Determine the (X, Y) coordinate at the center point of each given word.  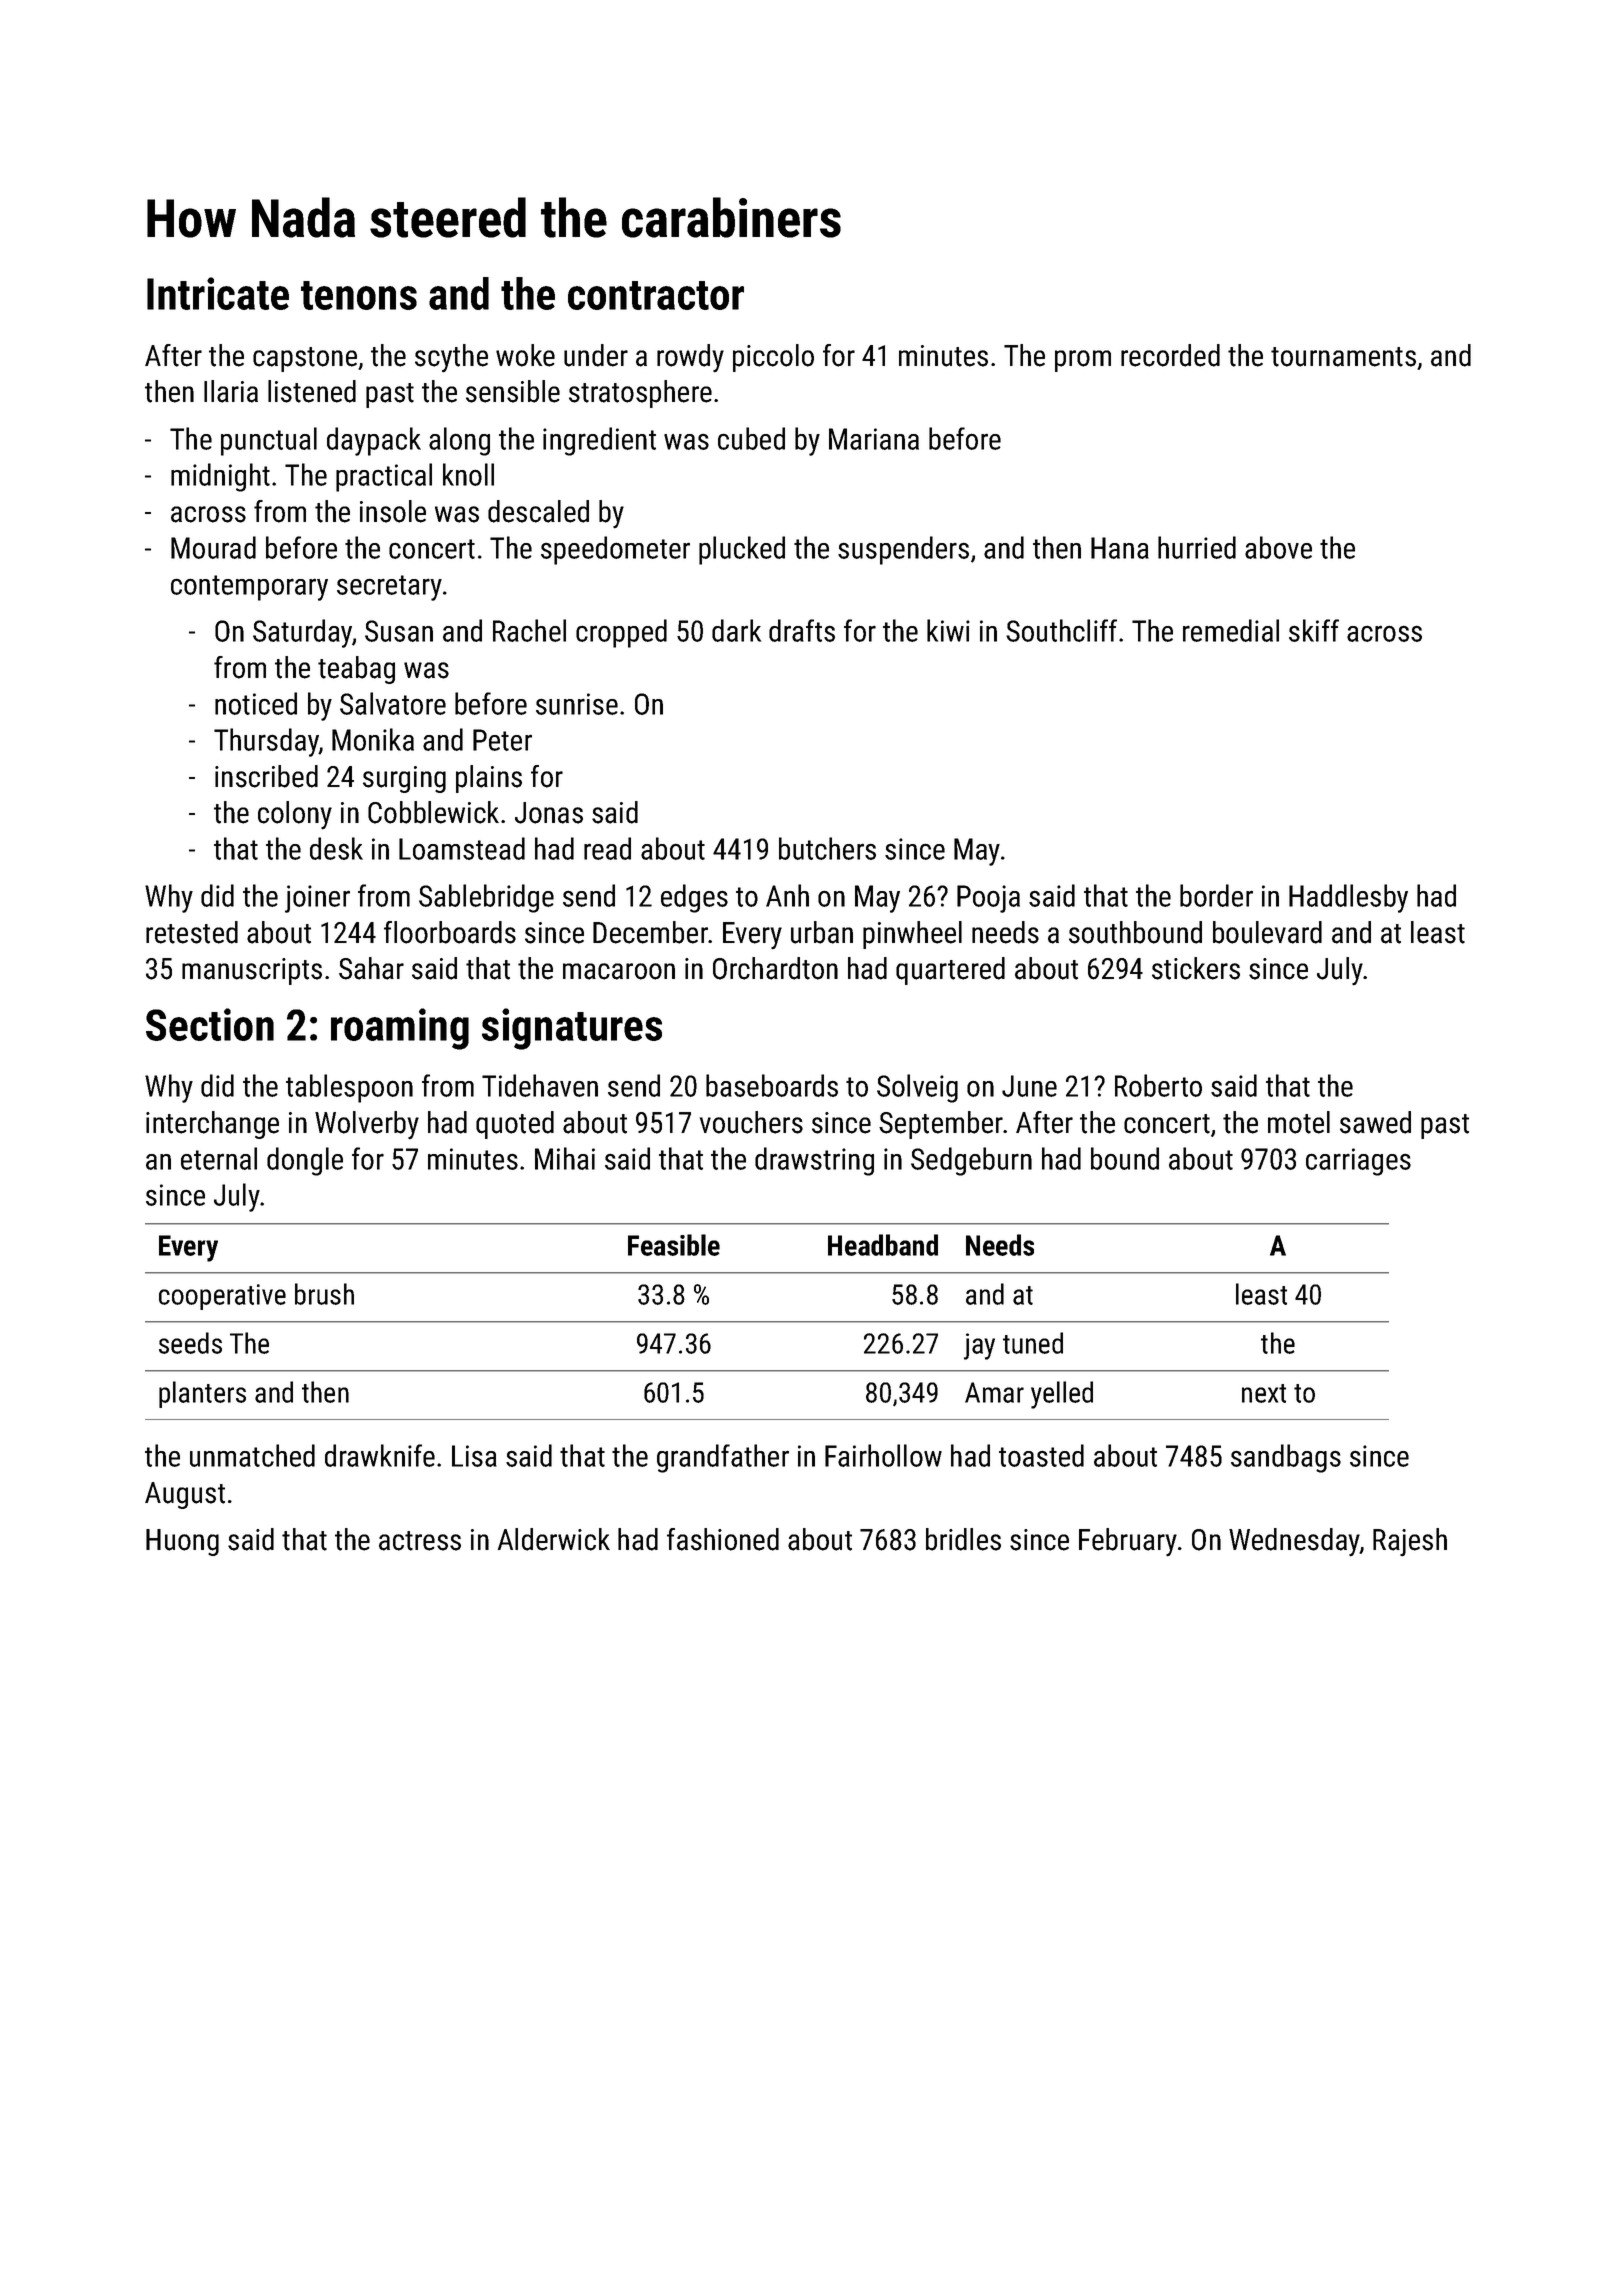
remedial (1231, 630)
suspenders (903, 550)
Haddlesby (1348, 898)
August (185, 1495)
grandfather (723, 1458)
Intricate (218, 293)
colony (295, 815)
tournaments (1343, 357)
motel (1299, 1122)
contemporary (249, 588)
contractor (656, 295)
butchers (827, 848)
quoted (515, 1125)
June (1029, 1086)
